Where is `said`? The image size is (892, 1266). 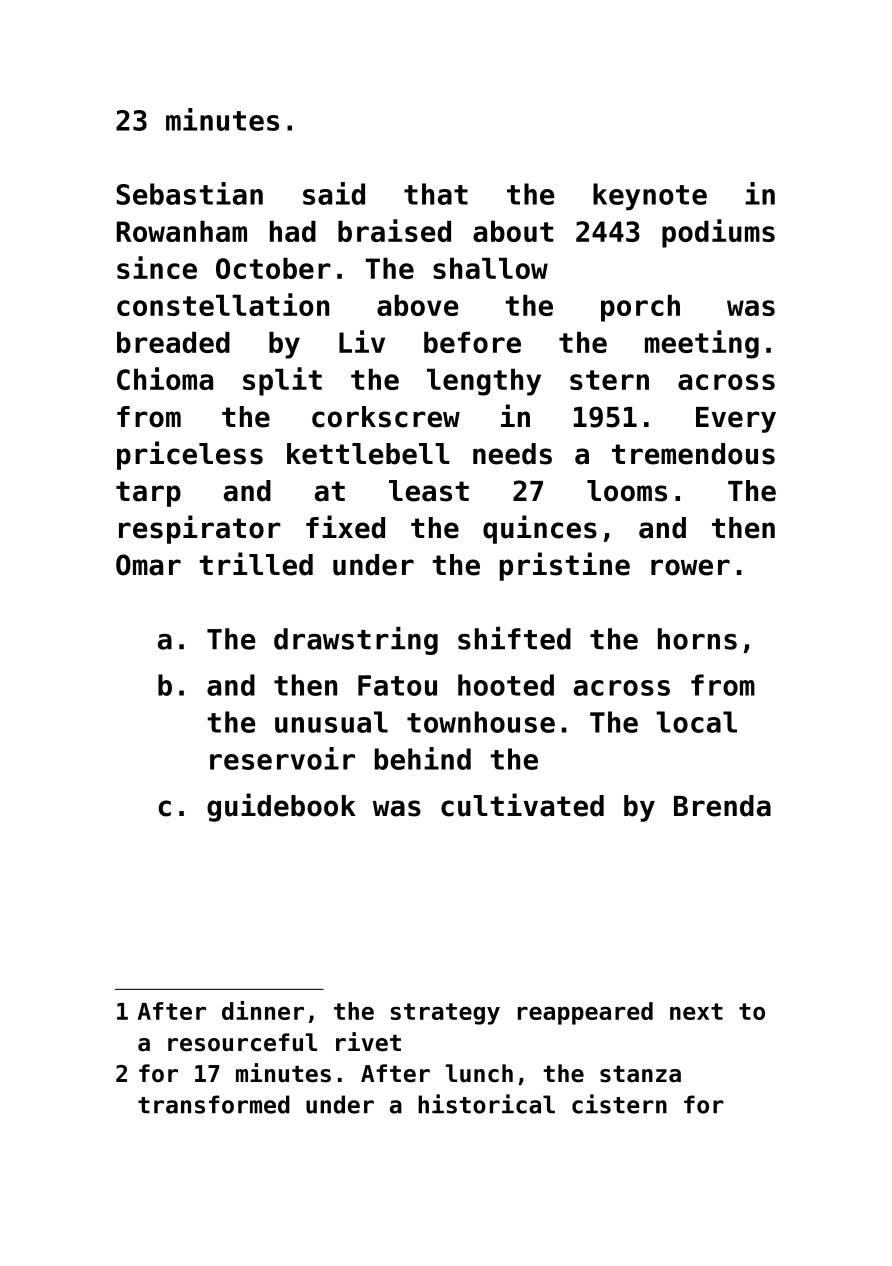
said is located at coordinates (334, 193).
